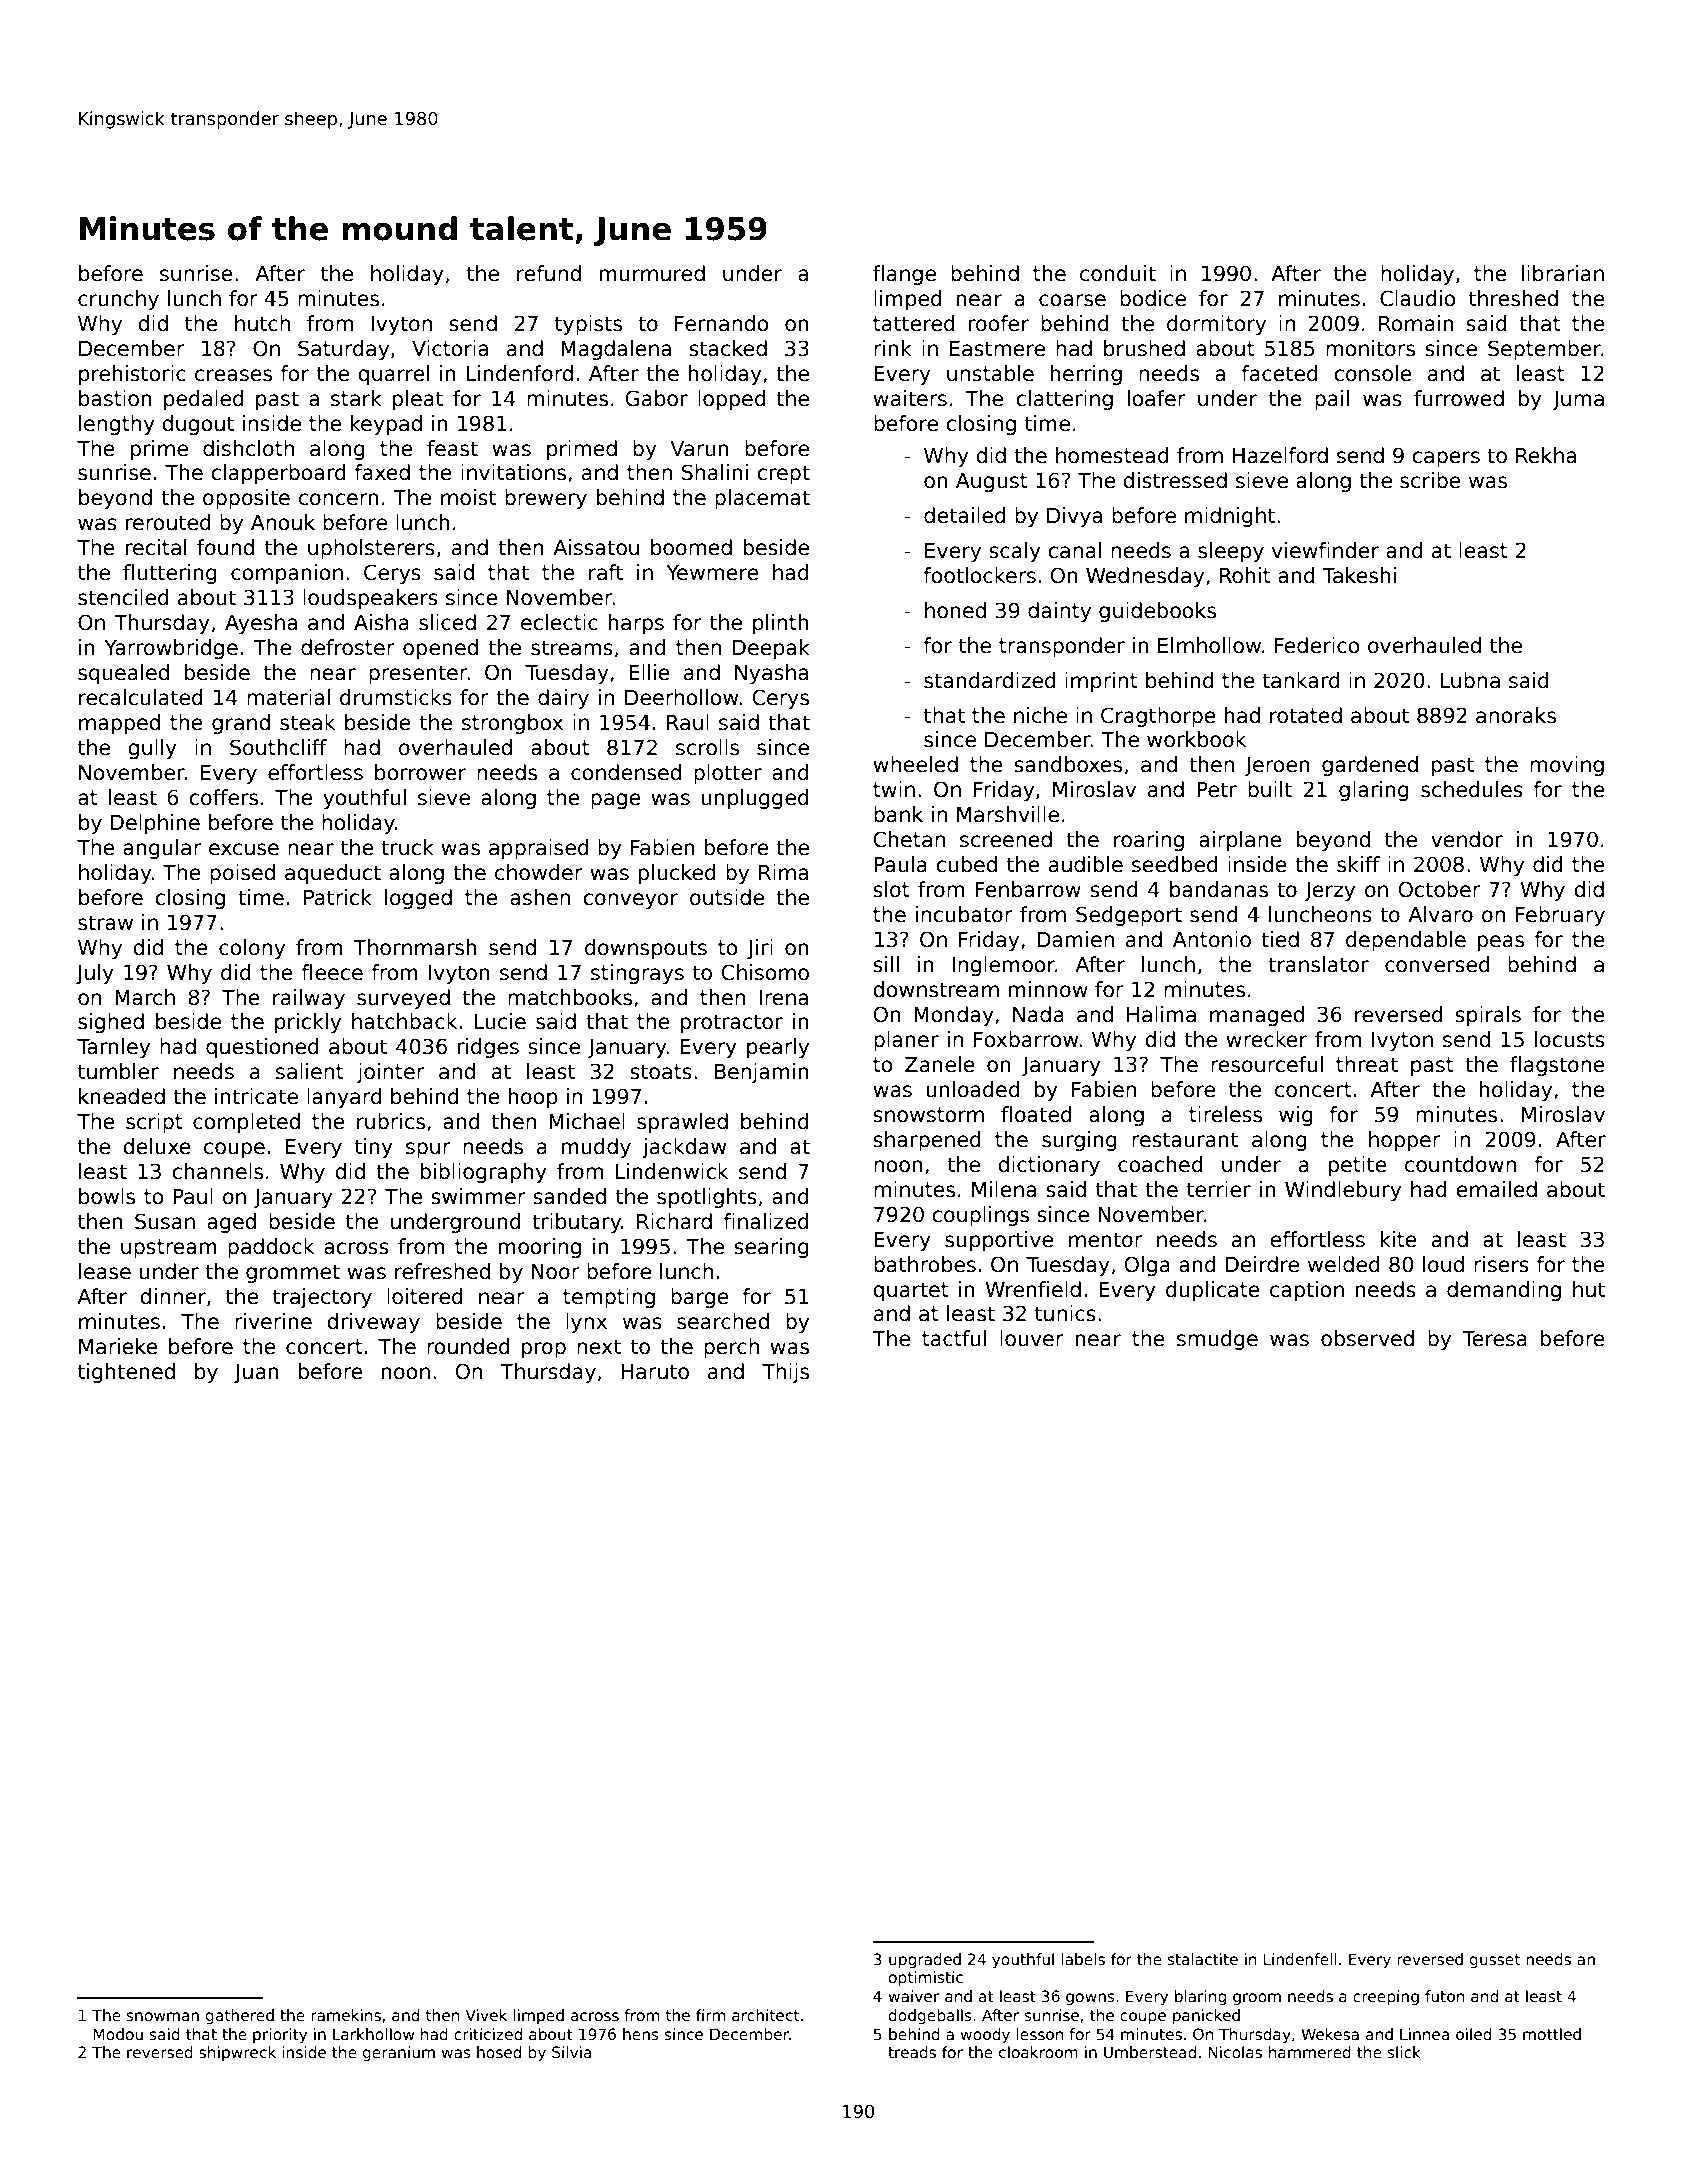 The image size is (1683, 2178). I want to click on coarse, so click(1072, 300).
